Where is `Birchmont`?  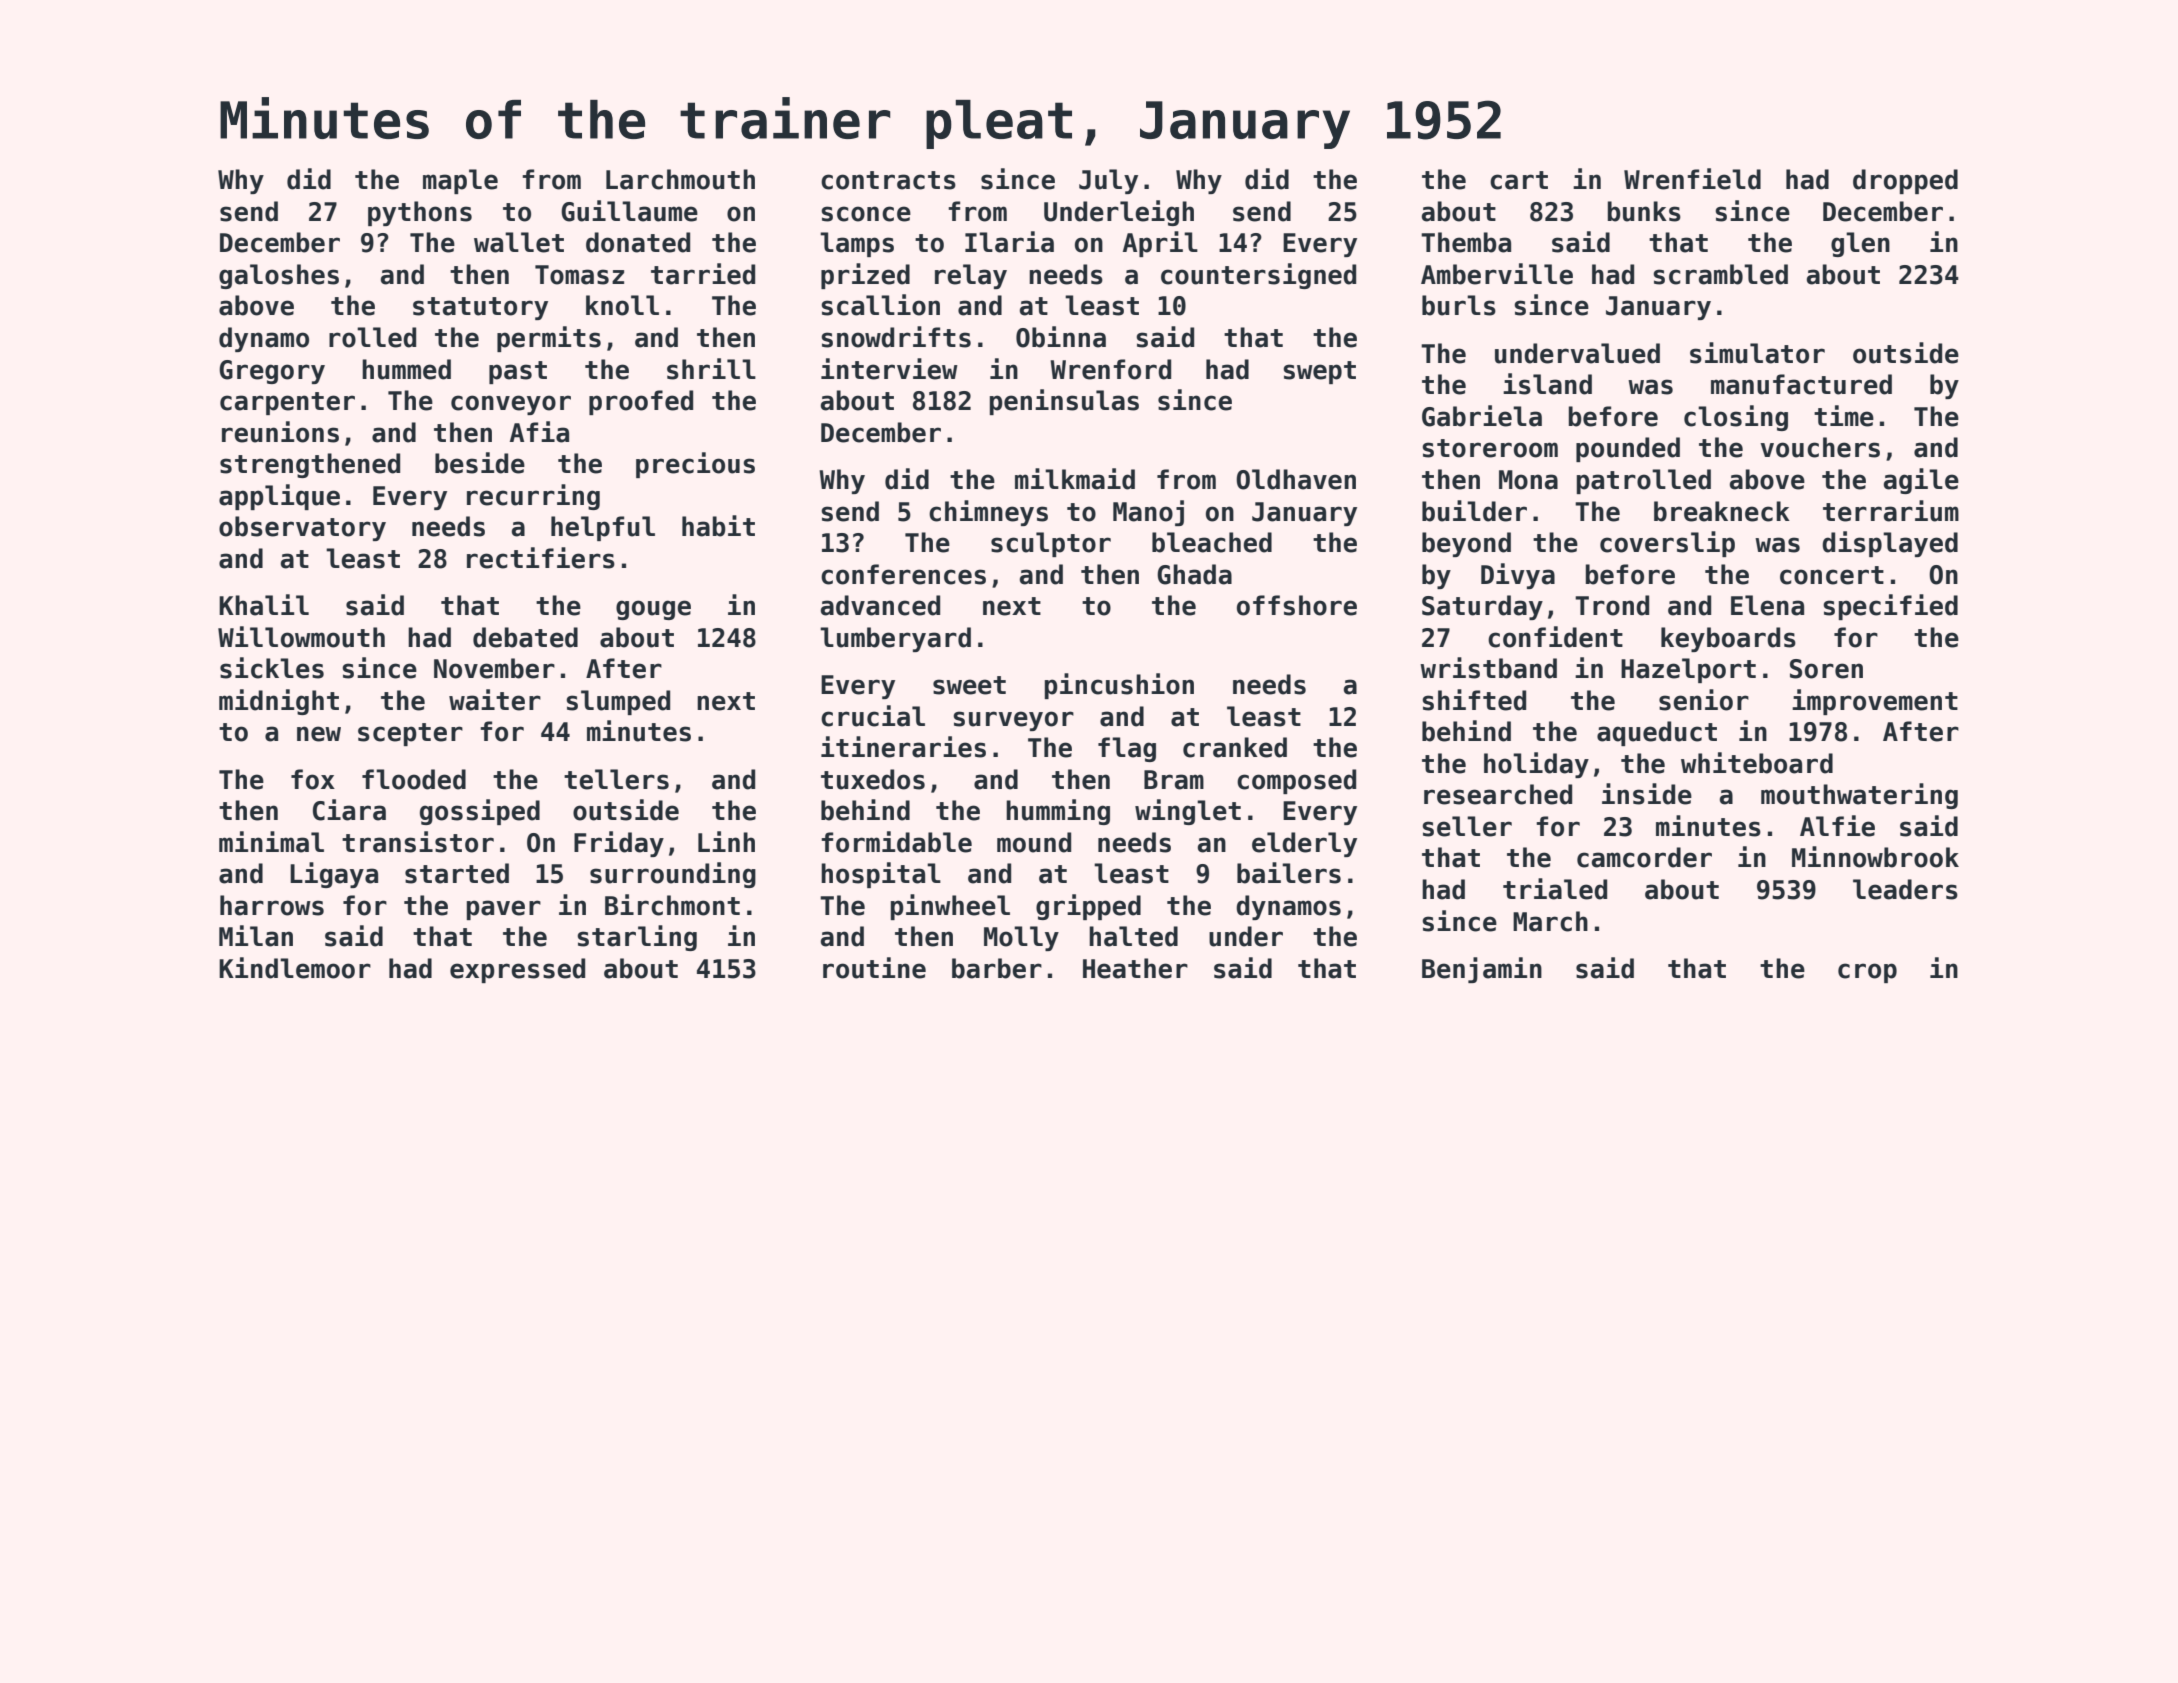 Birchmont is located at coordinates (672, 905).
